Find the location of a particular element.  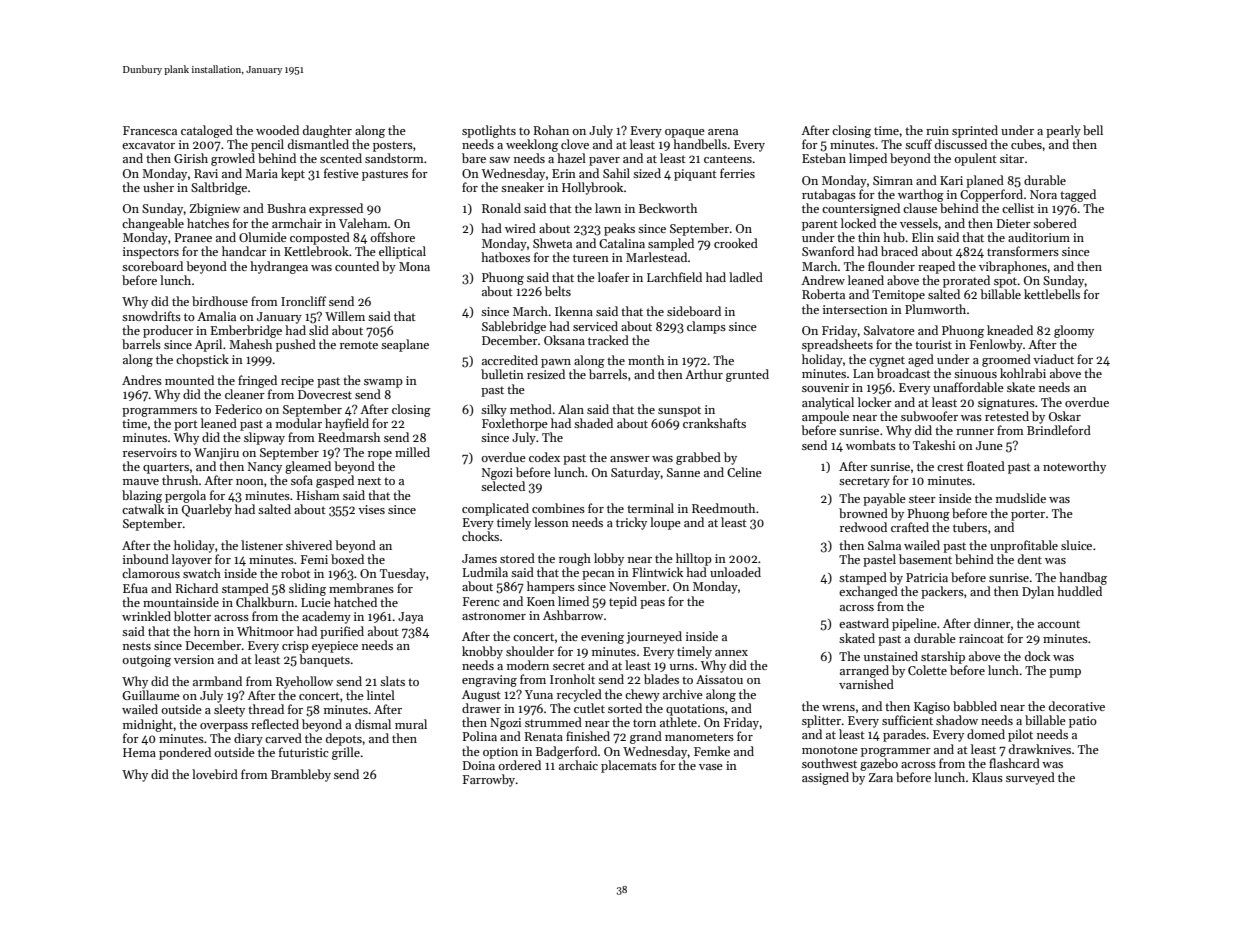

Maria is located at coordinates (261, 173).
